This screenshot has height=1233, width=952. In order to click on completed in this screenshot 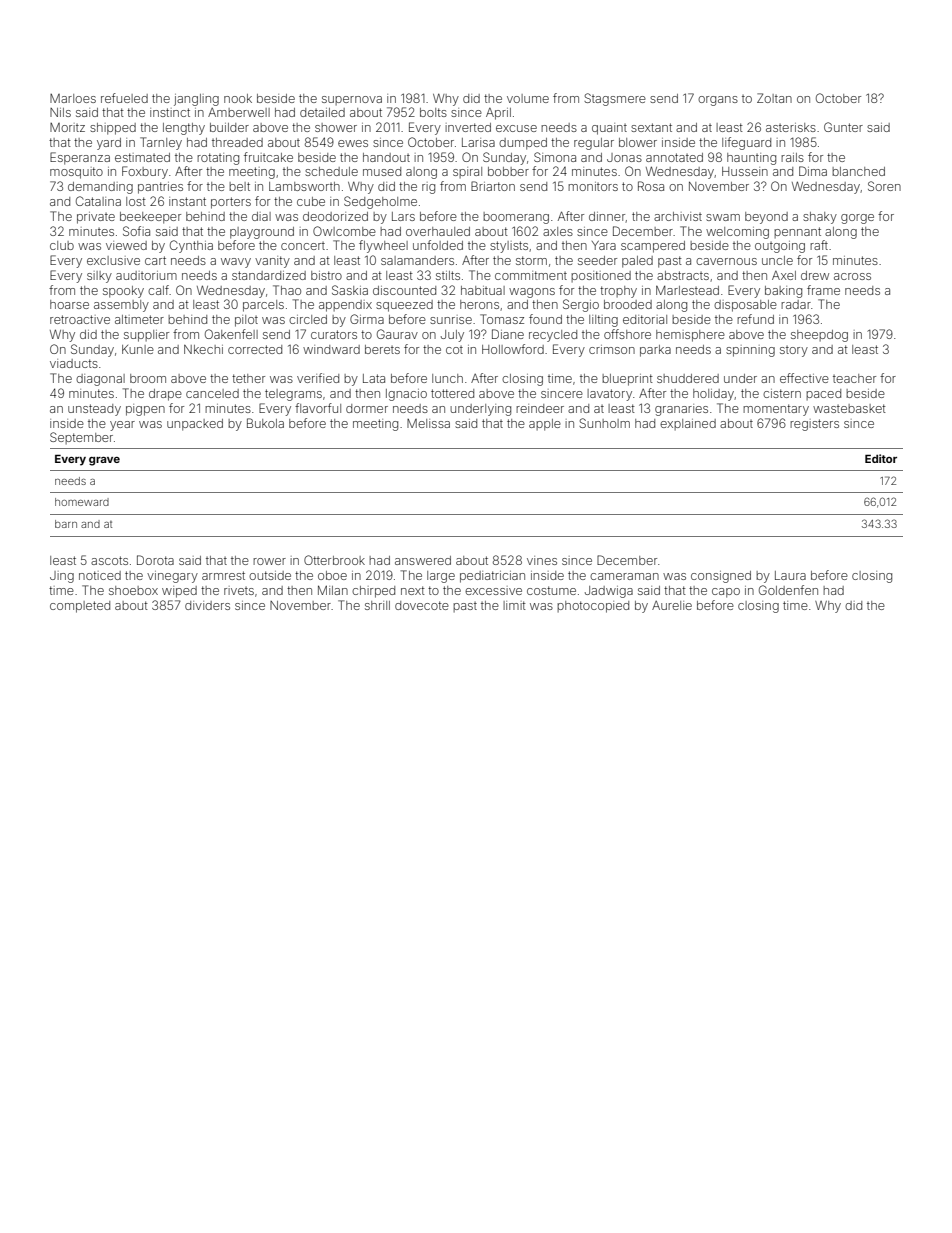, I will do `click(80, 607)`.
